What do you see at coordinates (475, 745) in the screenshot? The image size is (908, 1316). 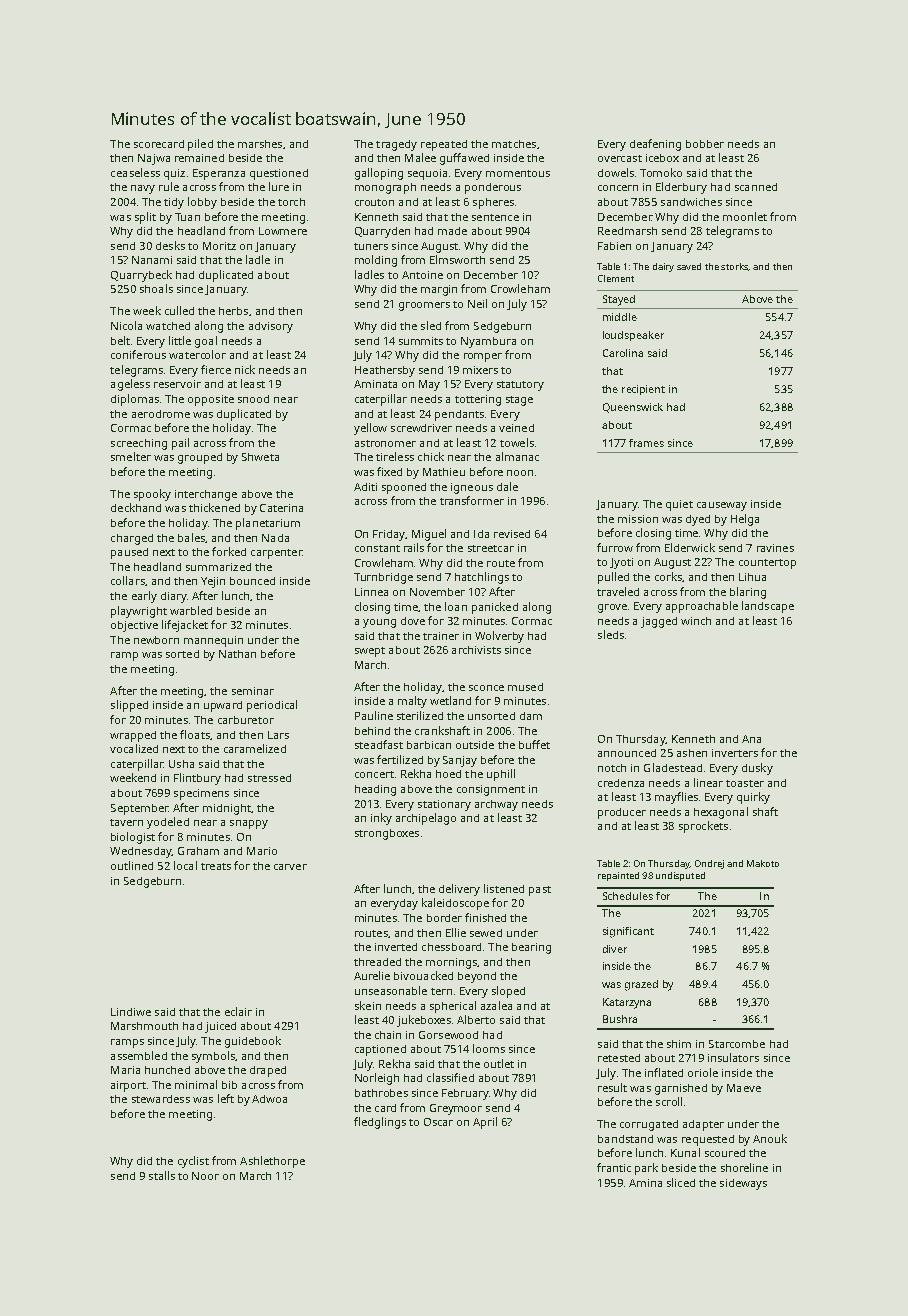 I see `outside` at bounding box center [475, 745].
